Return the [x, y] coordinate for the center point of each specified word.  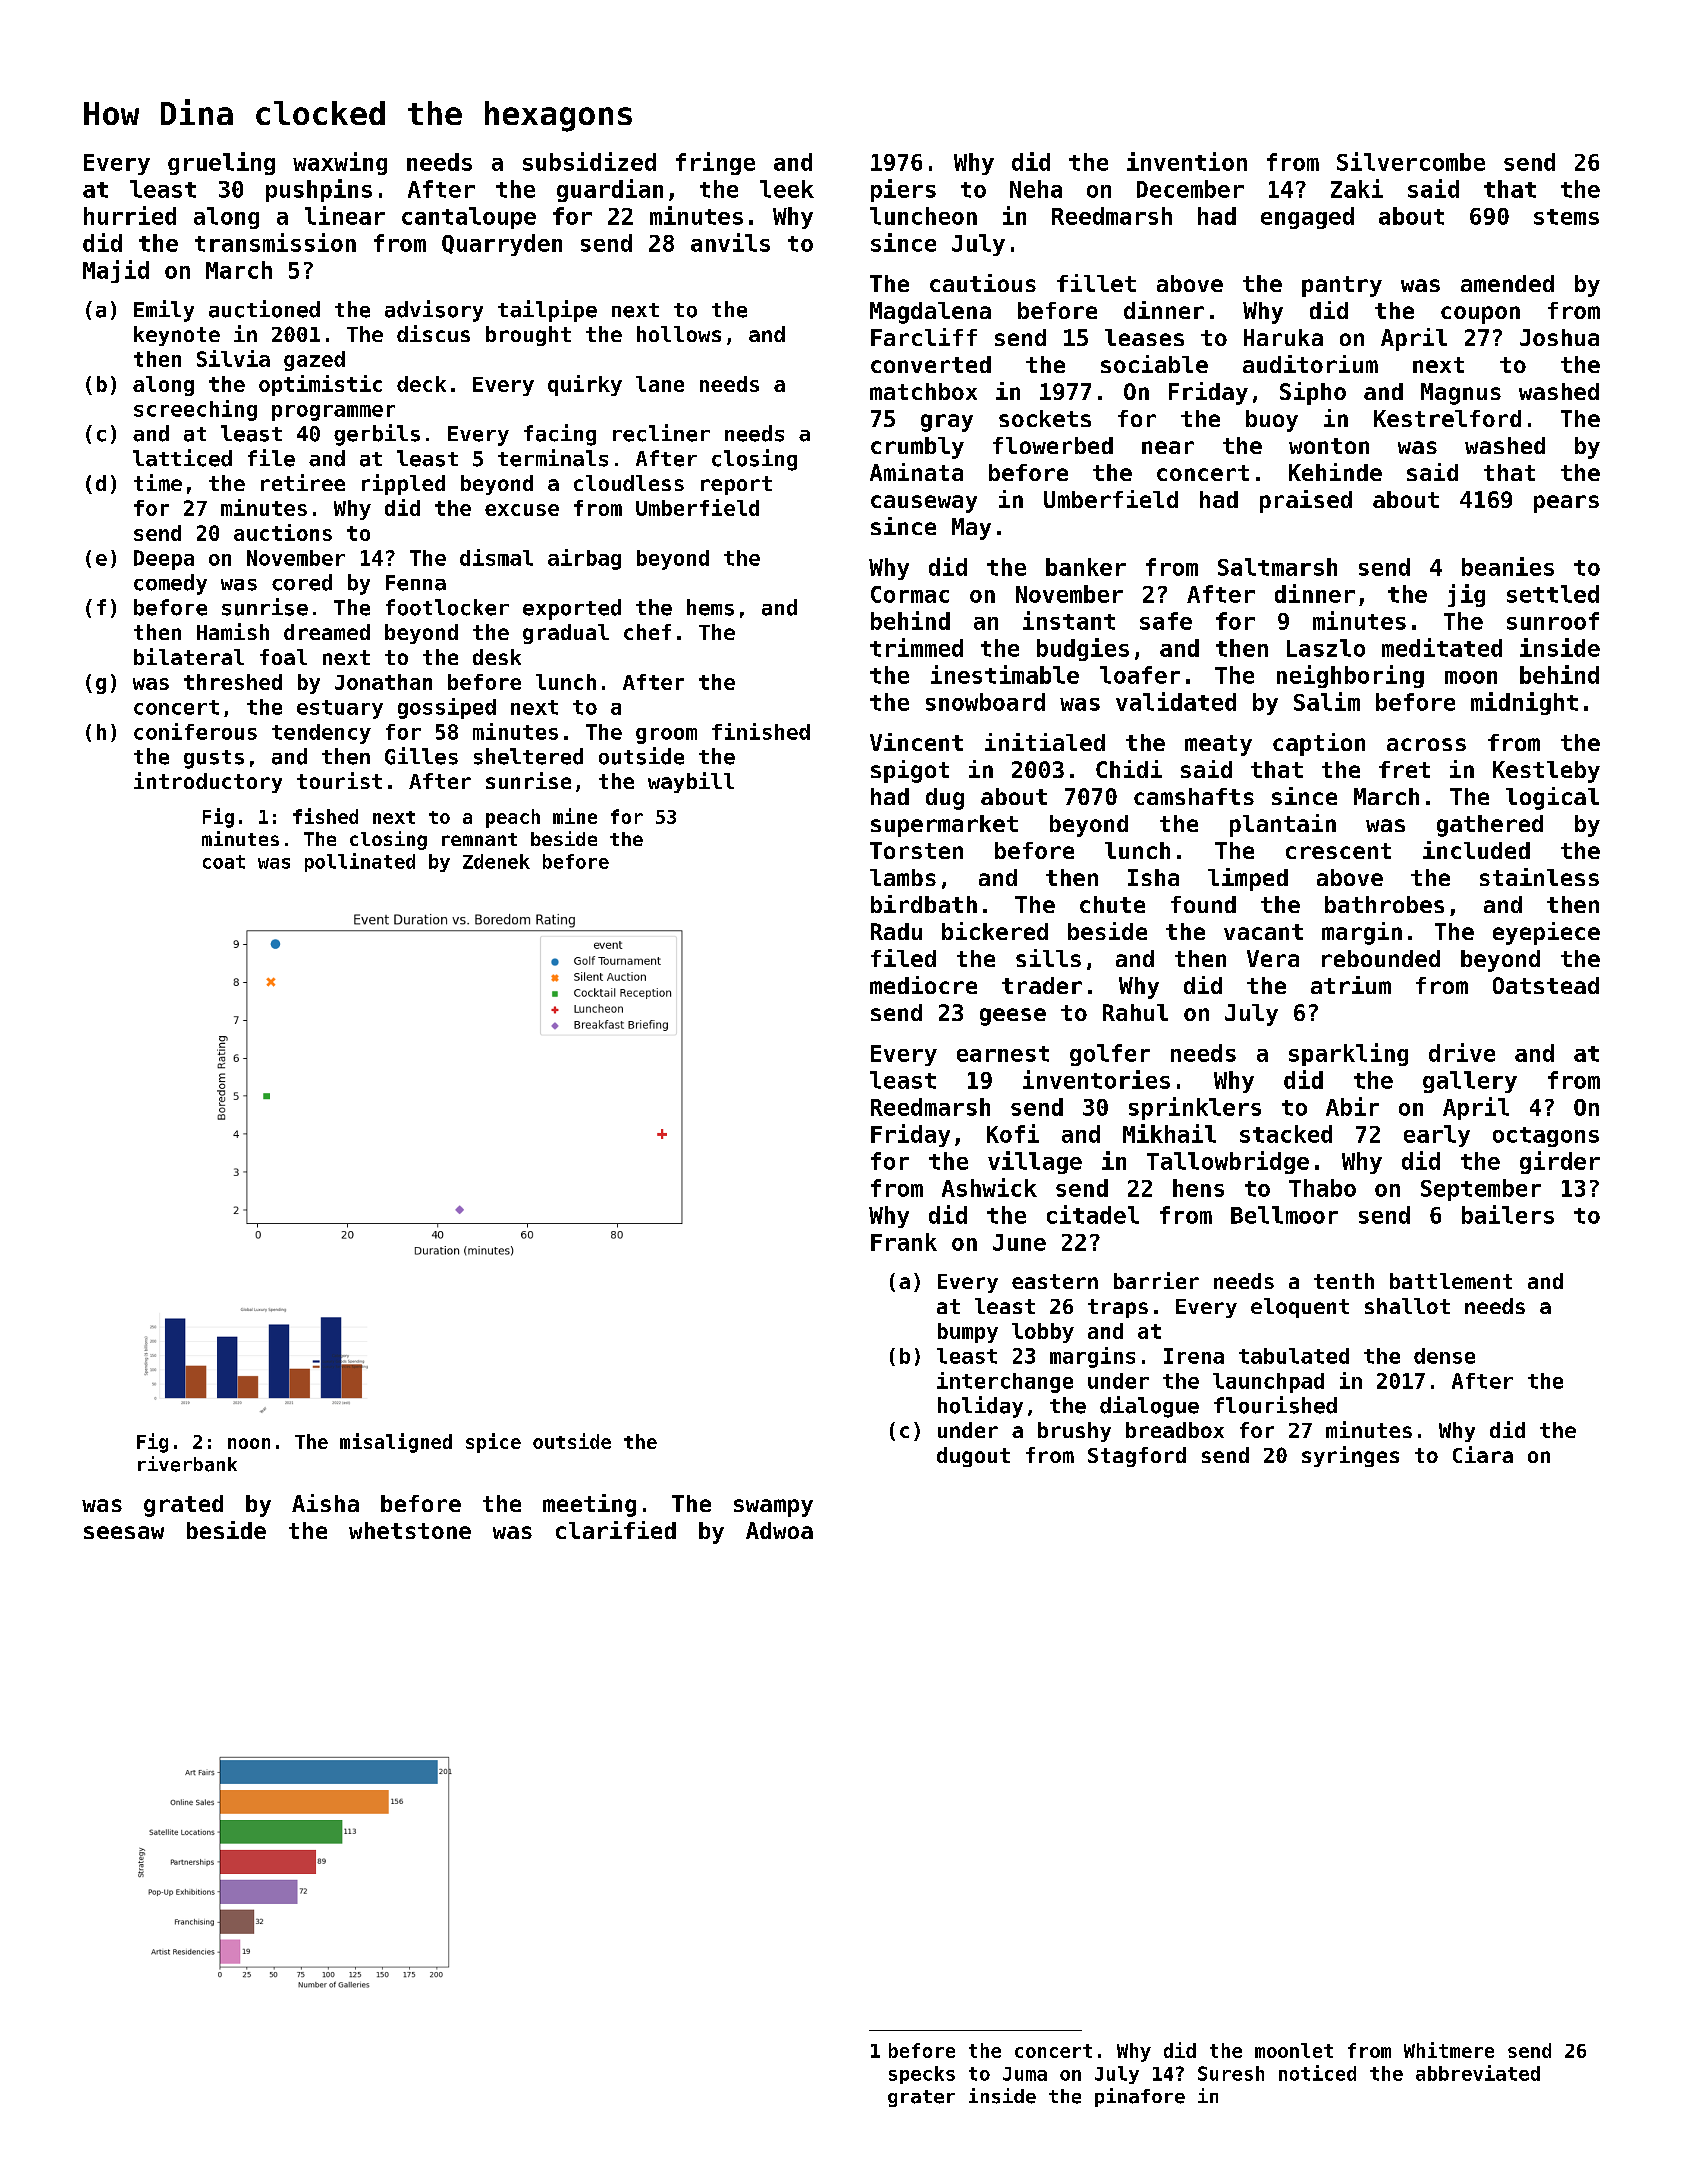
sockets [1045, 418]
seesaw [124, 1532]
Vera [1273, 958]
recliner [661, 433]
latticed [182, 458]
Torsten [916, 850]
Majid [116, 271]
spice [493, 1443]
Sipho [1313, 393]
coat [224, 862]
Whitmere [1449, 2050]
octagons [1546, 1137]
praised [1306, 501]
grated [183, 1506]
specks [922, 2075]
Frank [904, 1242]
